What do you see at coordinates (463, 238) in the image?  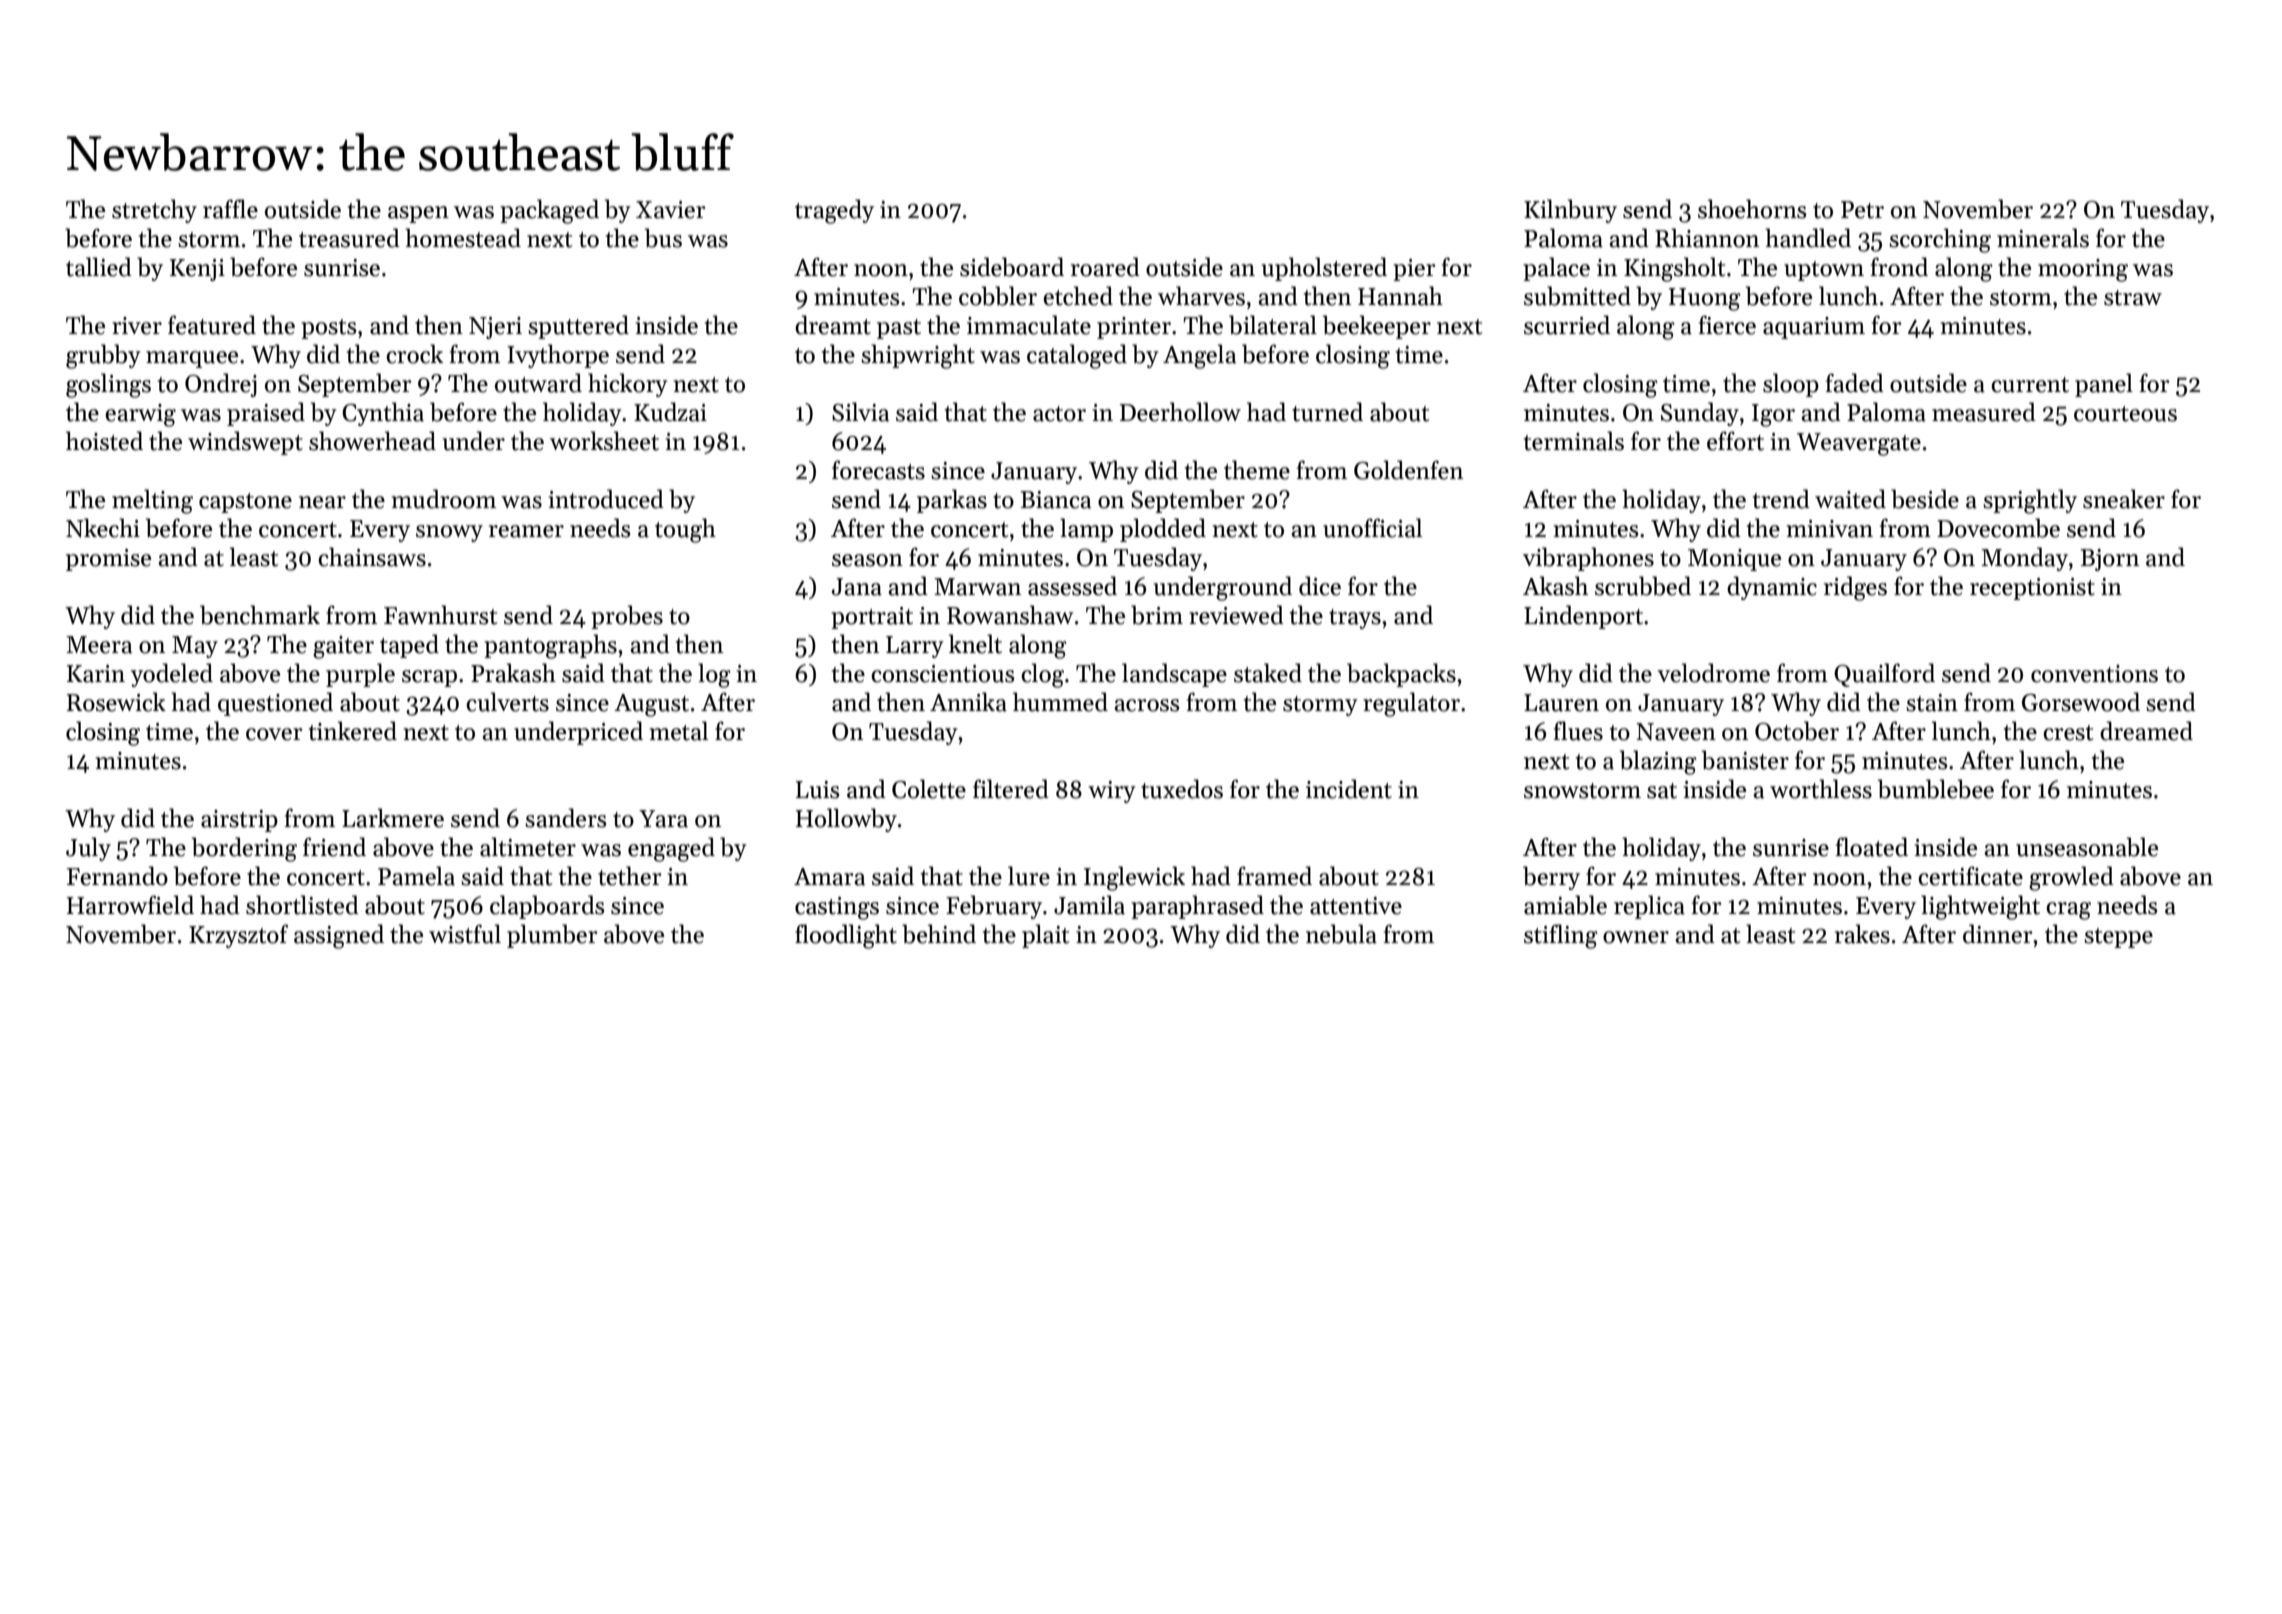 I see `homestead` at bounding box center [463, 238].
